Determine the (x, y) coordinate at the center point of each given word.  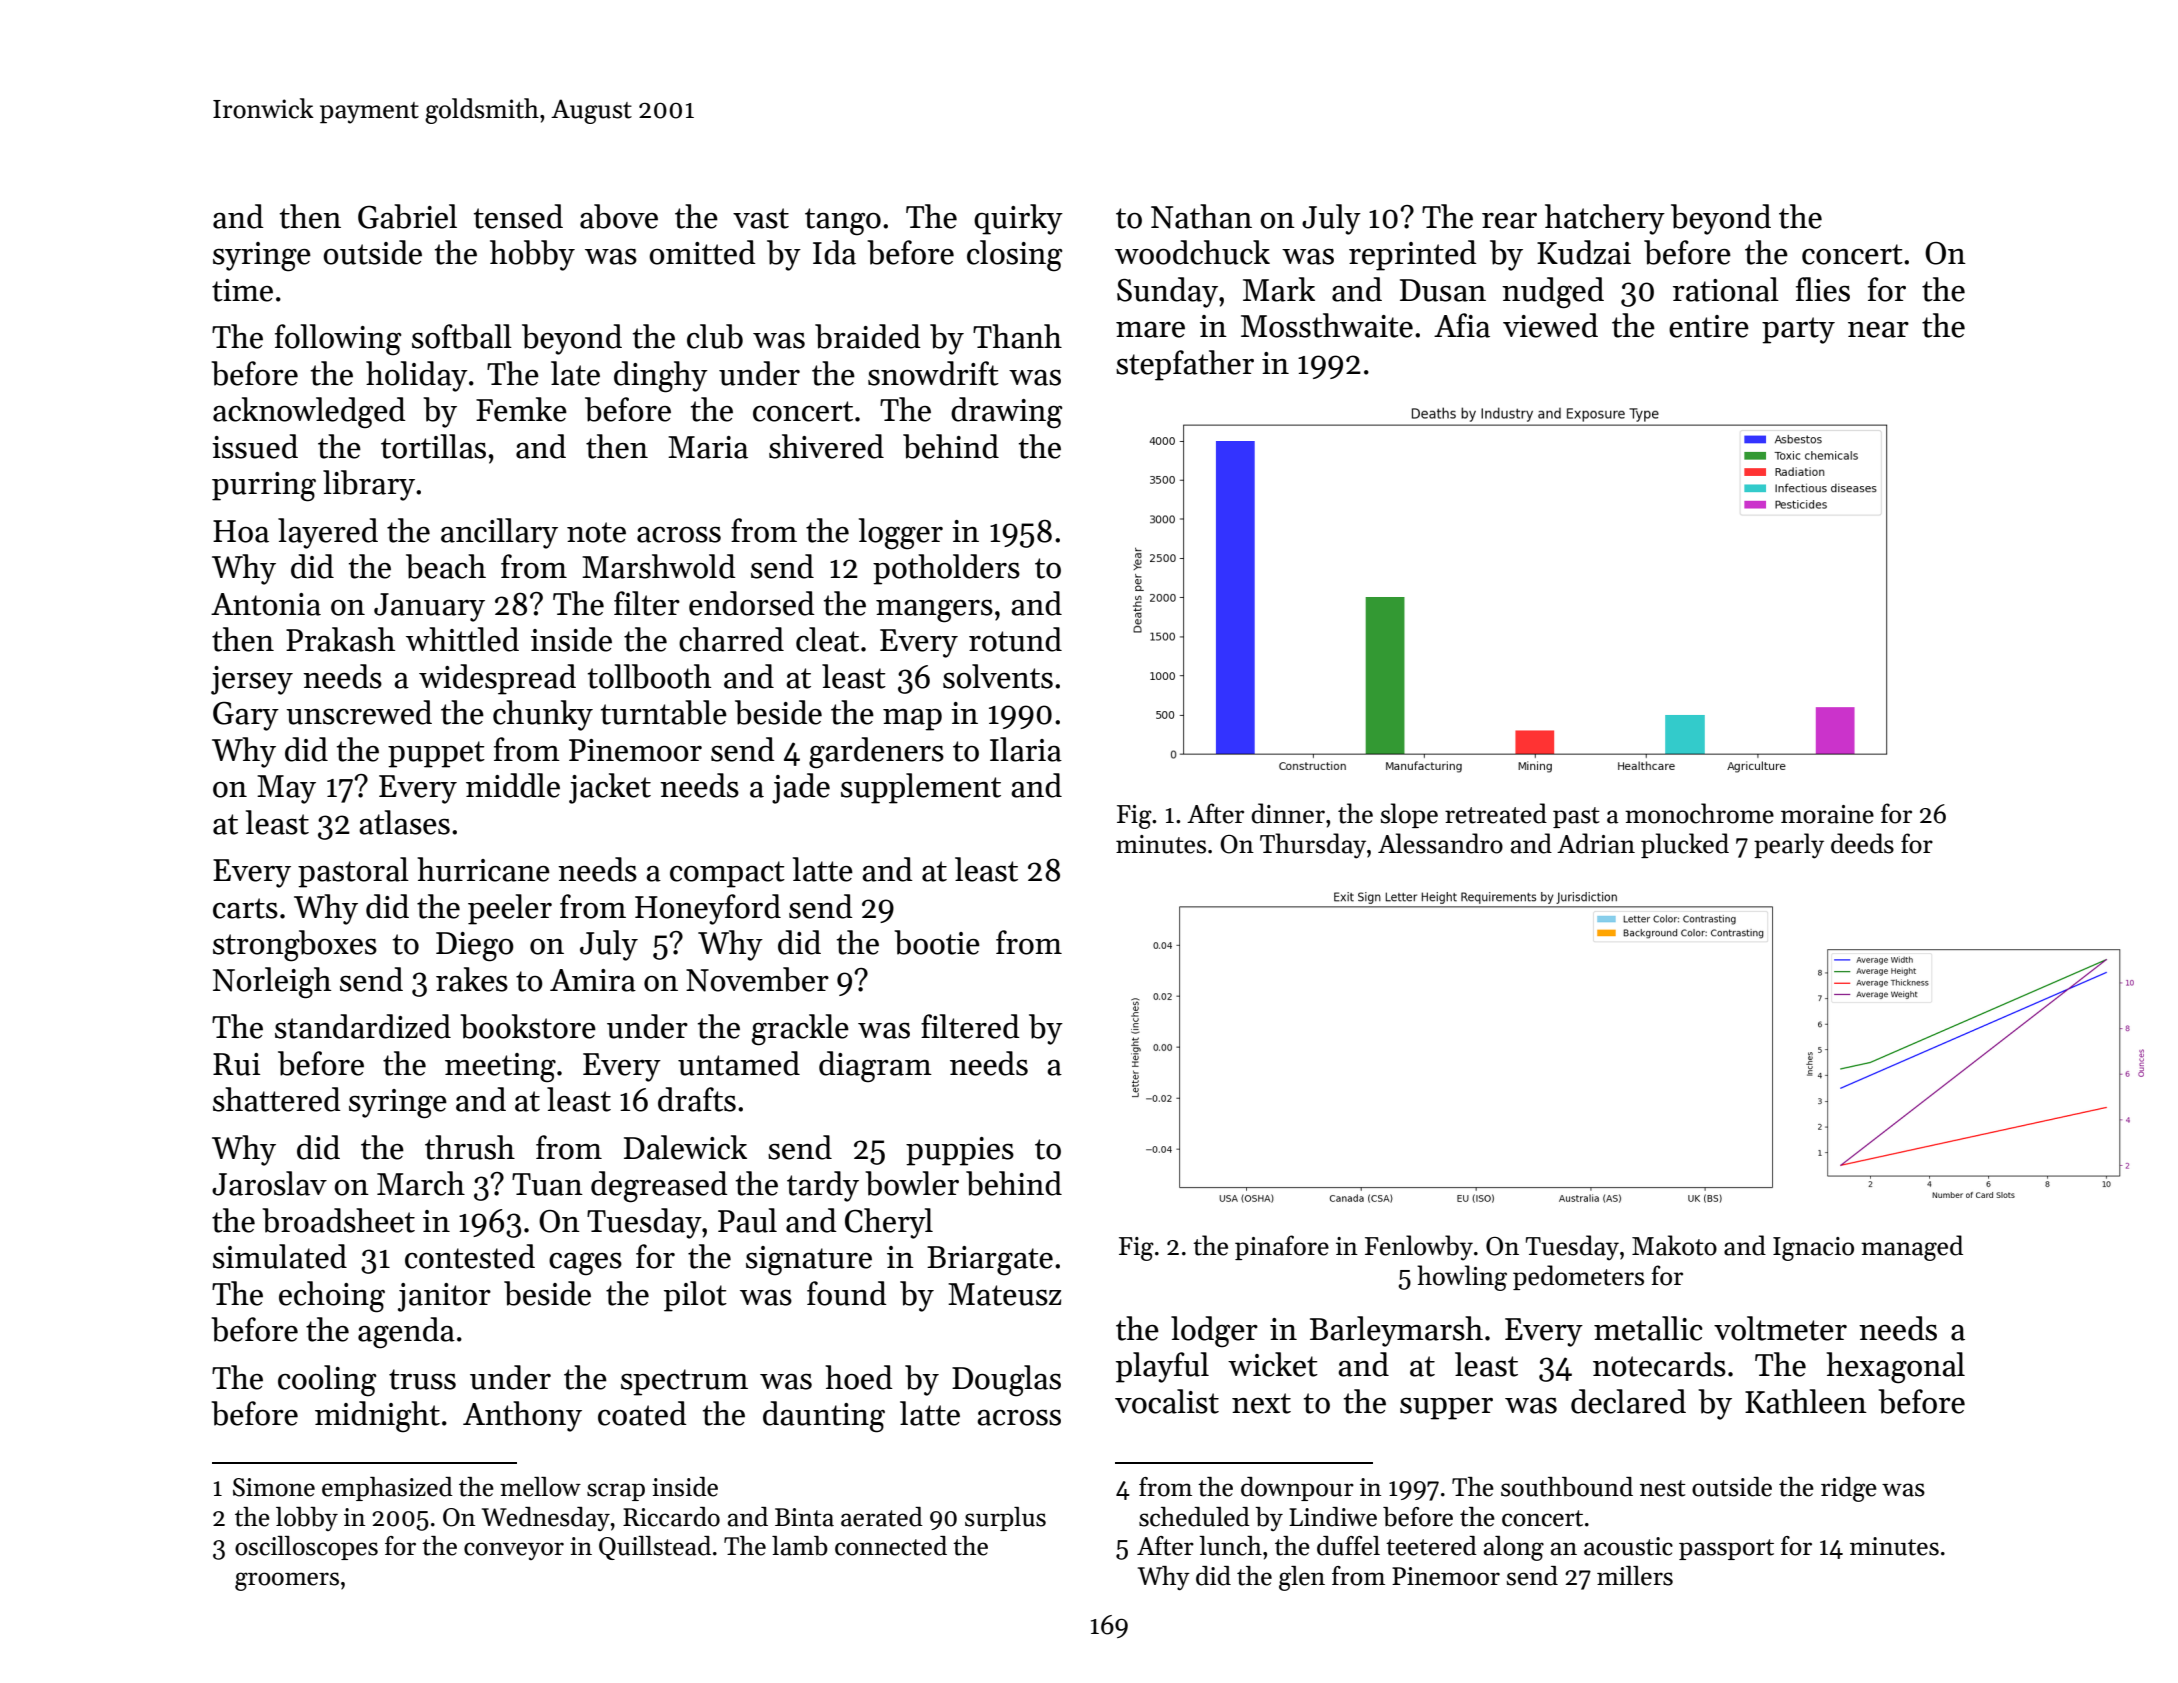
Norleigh (272, 983)
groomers (287, 1581)
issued (255, 446)
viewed (1550, 325)
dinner (1288, 813)
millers (1635, 1576)
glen (1302, 1578)
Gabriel (407, 216)
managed (1912, 1248)
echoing (332, 1297)
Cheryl (889, 1223)
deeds (1862, 843)
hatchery (1605, 219)
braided (868, 336)
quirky (1018, 219)
